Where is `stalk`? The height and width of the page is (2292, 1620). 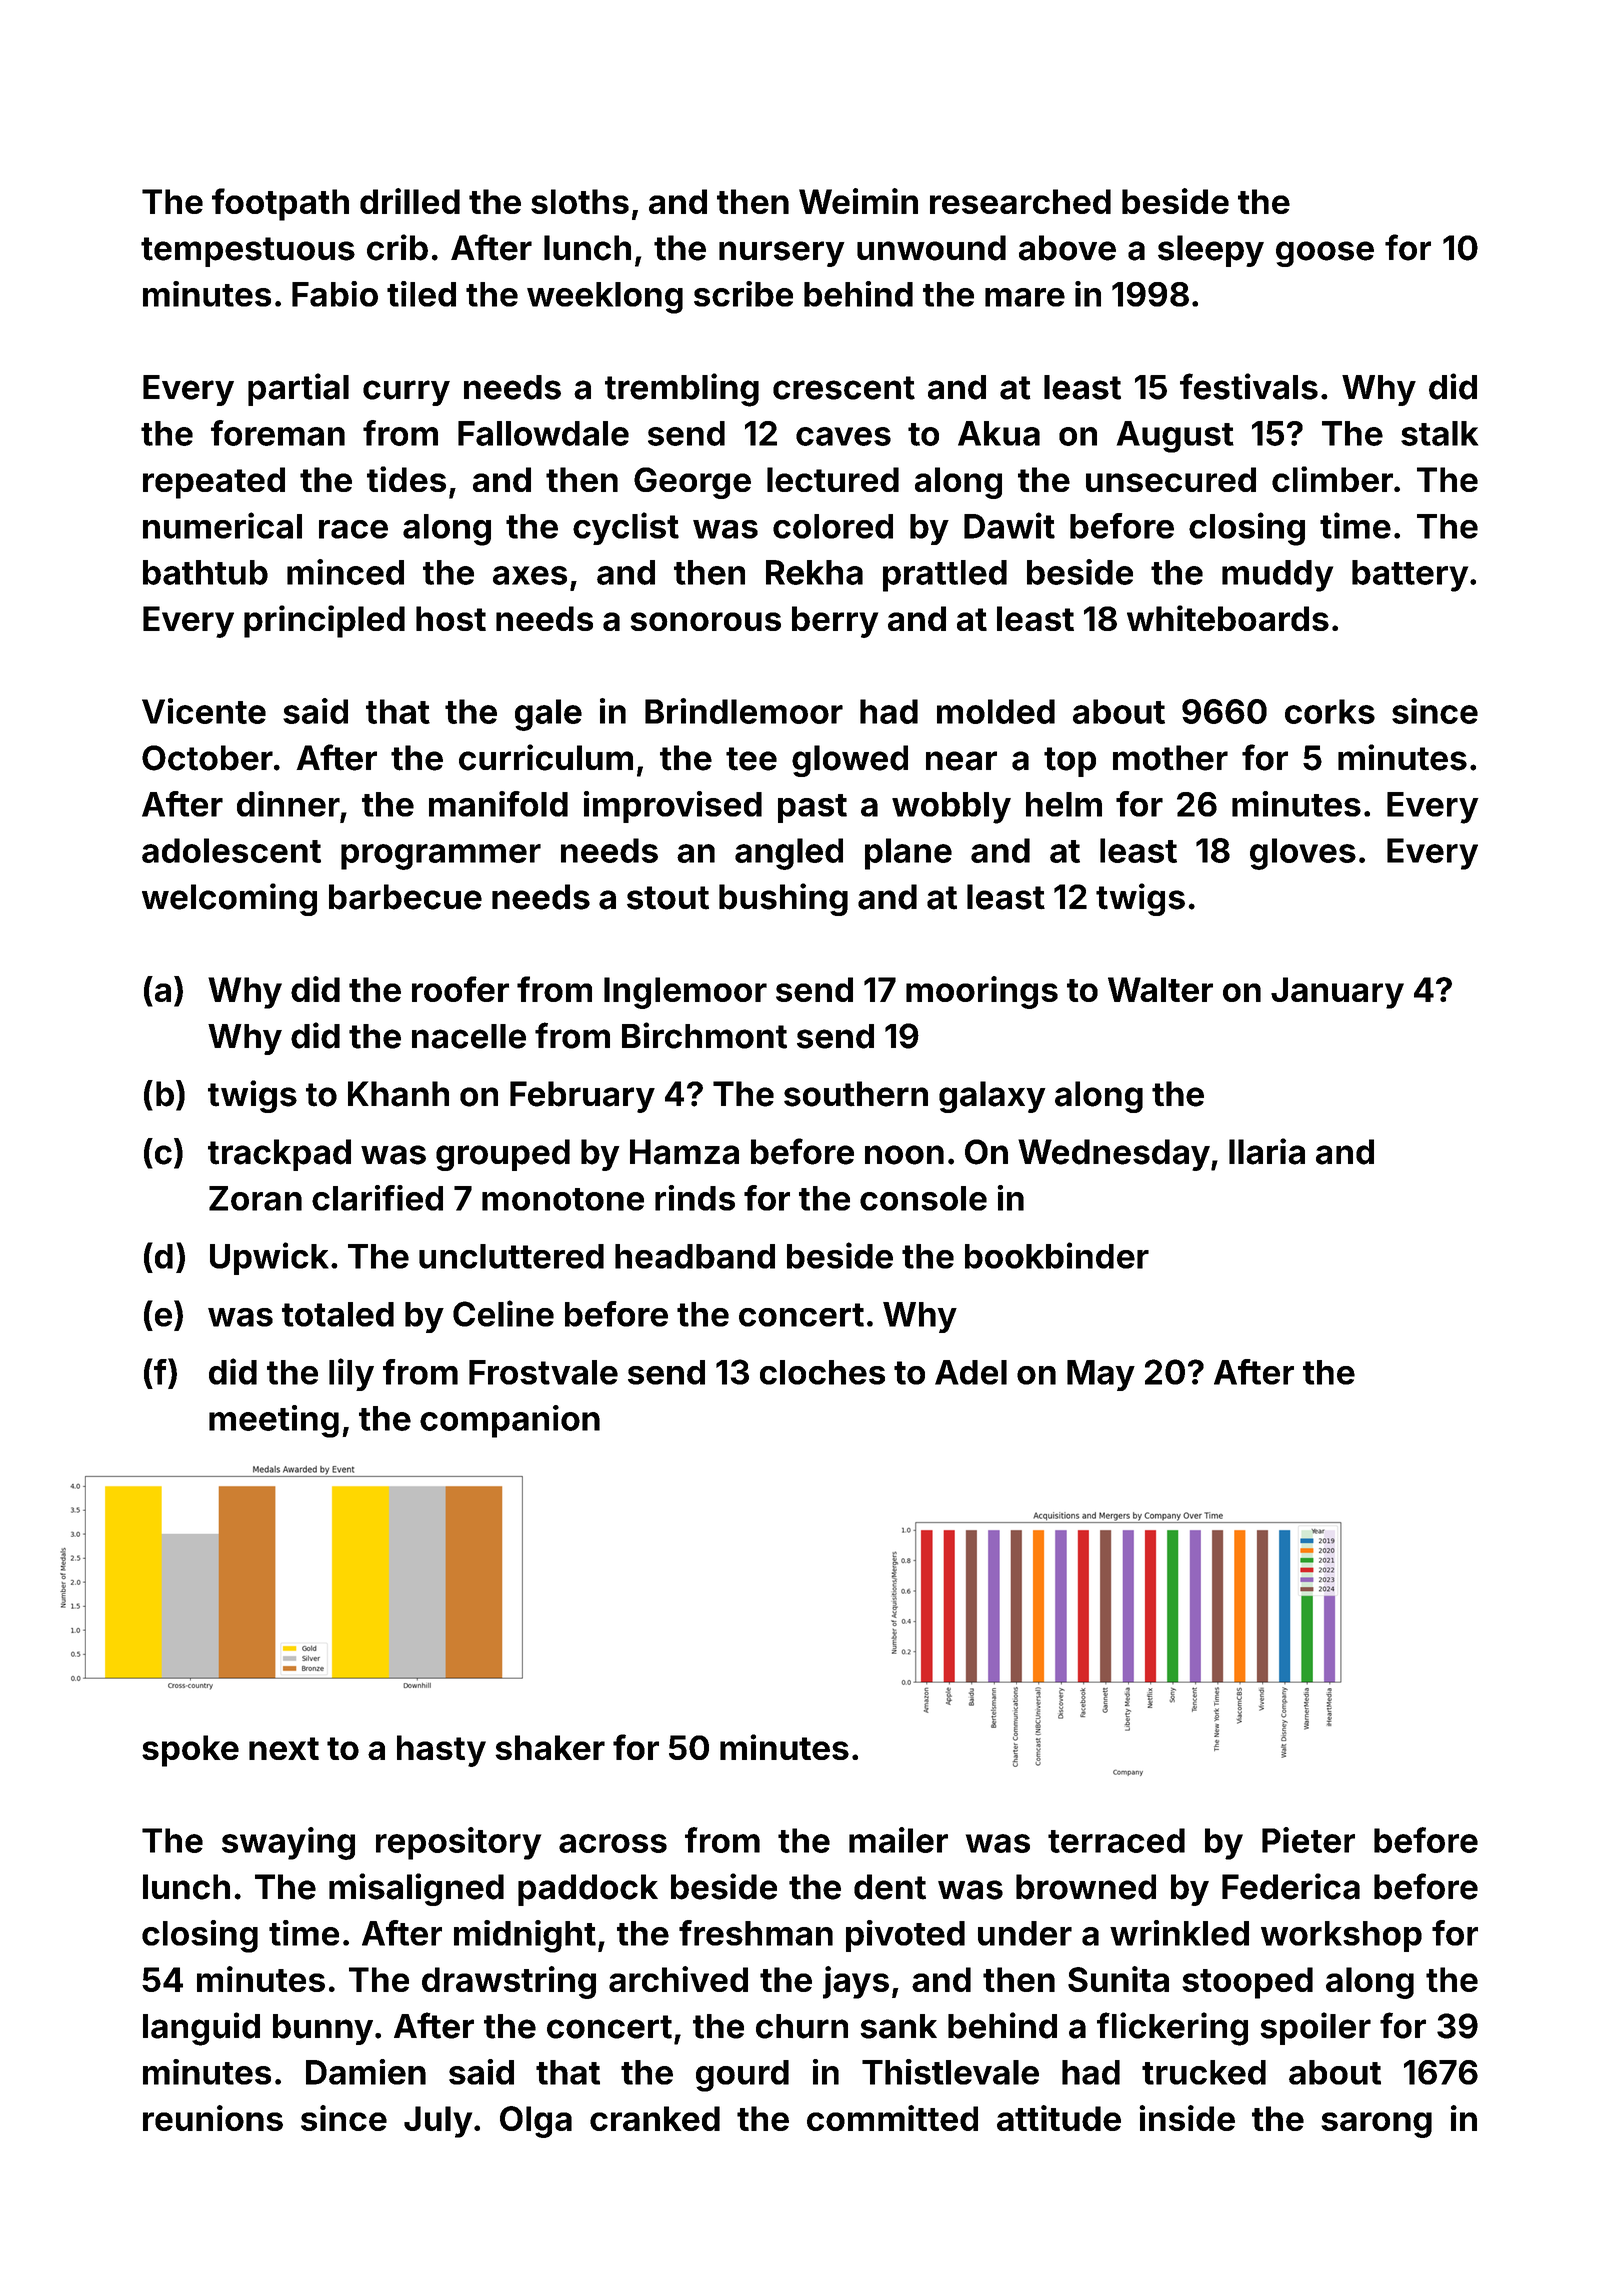
stalk is located at coordinates (1439, 433).
